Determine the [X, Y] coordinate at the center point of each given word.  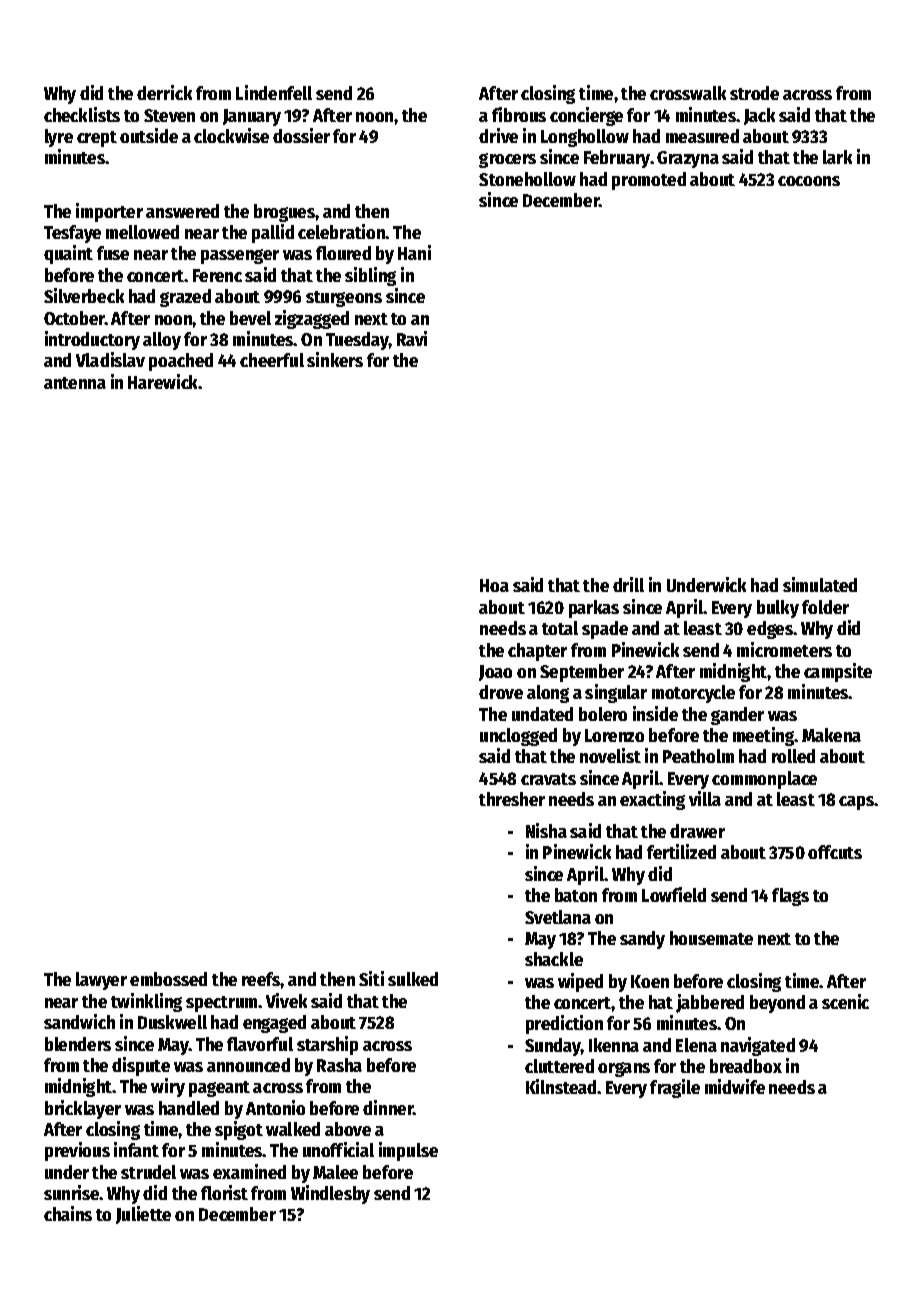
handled [189, 1108]
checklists [82, 114]
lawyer [101, 981]
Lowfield [674, 894]
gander [737, 716]
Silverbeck [84, 295]
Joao [495, 673]
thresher [512, 799]
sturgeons [344, 299]
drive [498, 135]
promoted [649, 181]
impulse [408, 1151]
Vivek [286, 1000]
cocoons [809, 181]
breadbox [746, 1066]
